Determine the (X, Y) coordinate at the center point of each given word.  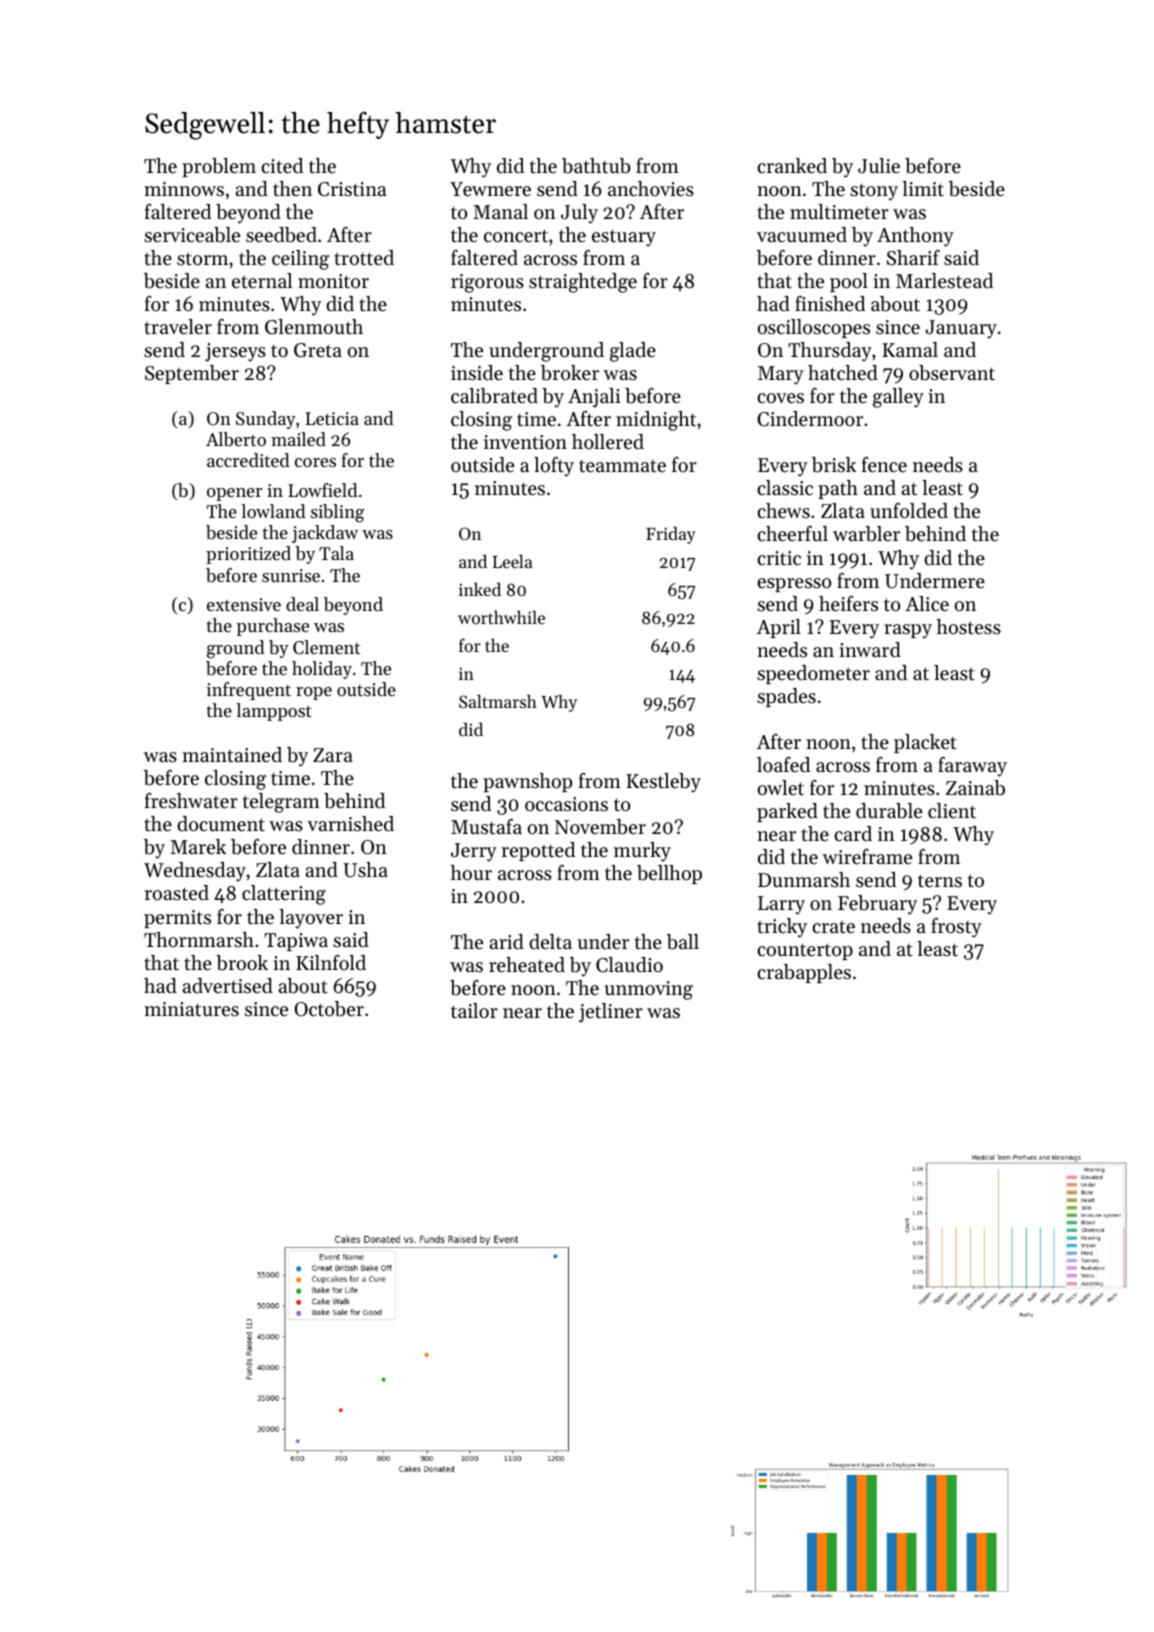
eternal (262, 281)
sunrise (291, 575)
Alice (927, 603)
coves (780, 398)
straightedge (583, 283)
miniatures (191, 1009)
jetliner (611, 1013)
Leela (513, 561)
